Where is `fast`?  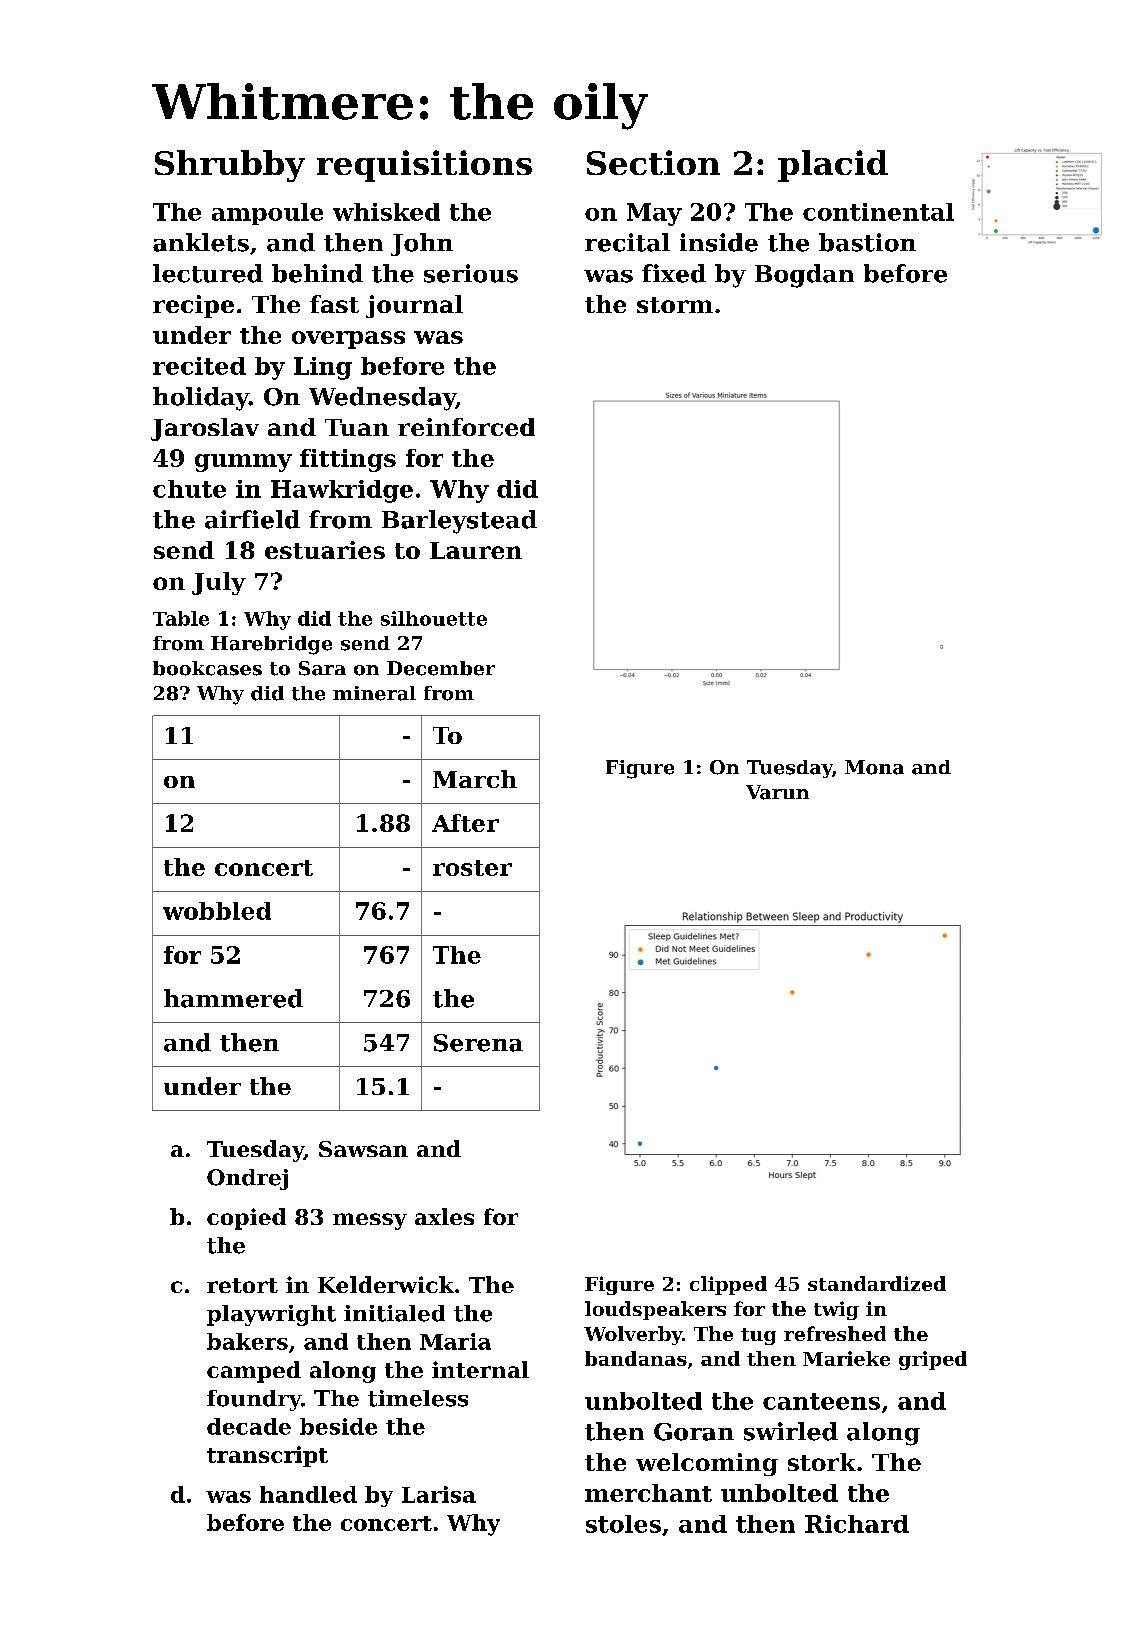 fast is located at coordinates (334, 304).
